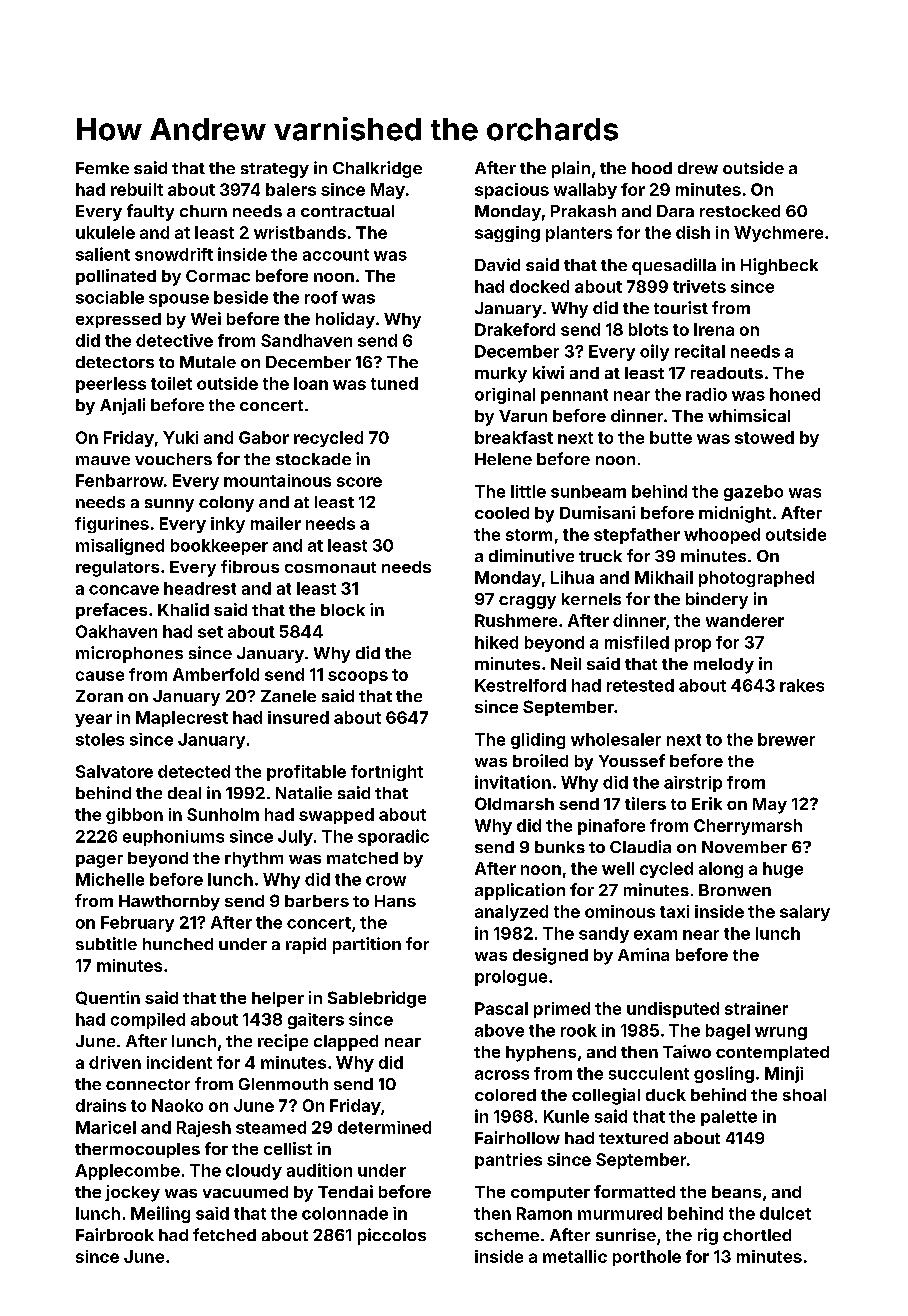 The height and width of the document is (1316, 908). What do you see at coordinates (736, 1192) in the document?
I see `beans` at bounding box center [736, 1192].
